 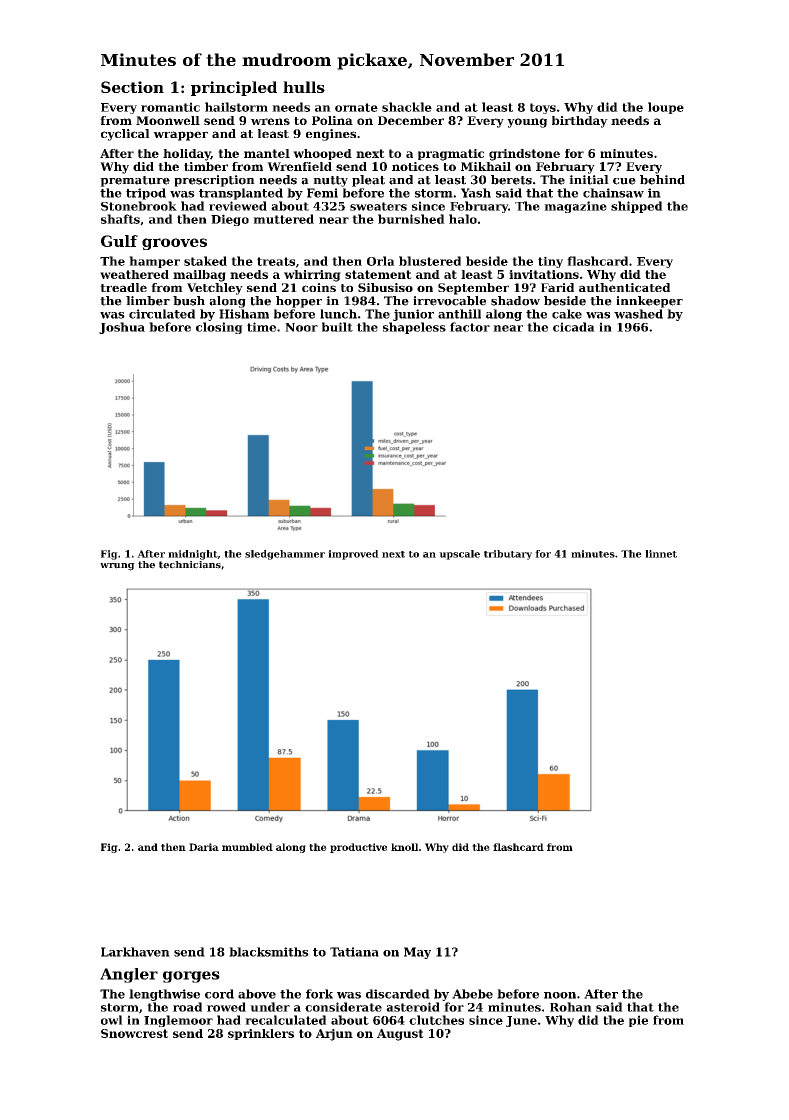 What do you see at coordinates (661, 554) in the screenshot?
I see `linnet` at bounding box center [661, 554].
